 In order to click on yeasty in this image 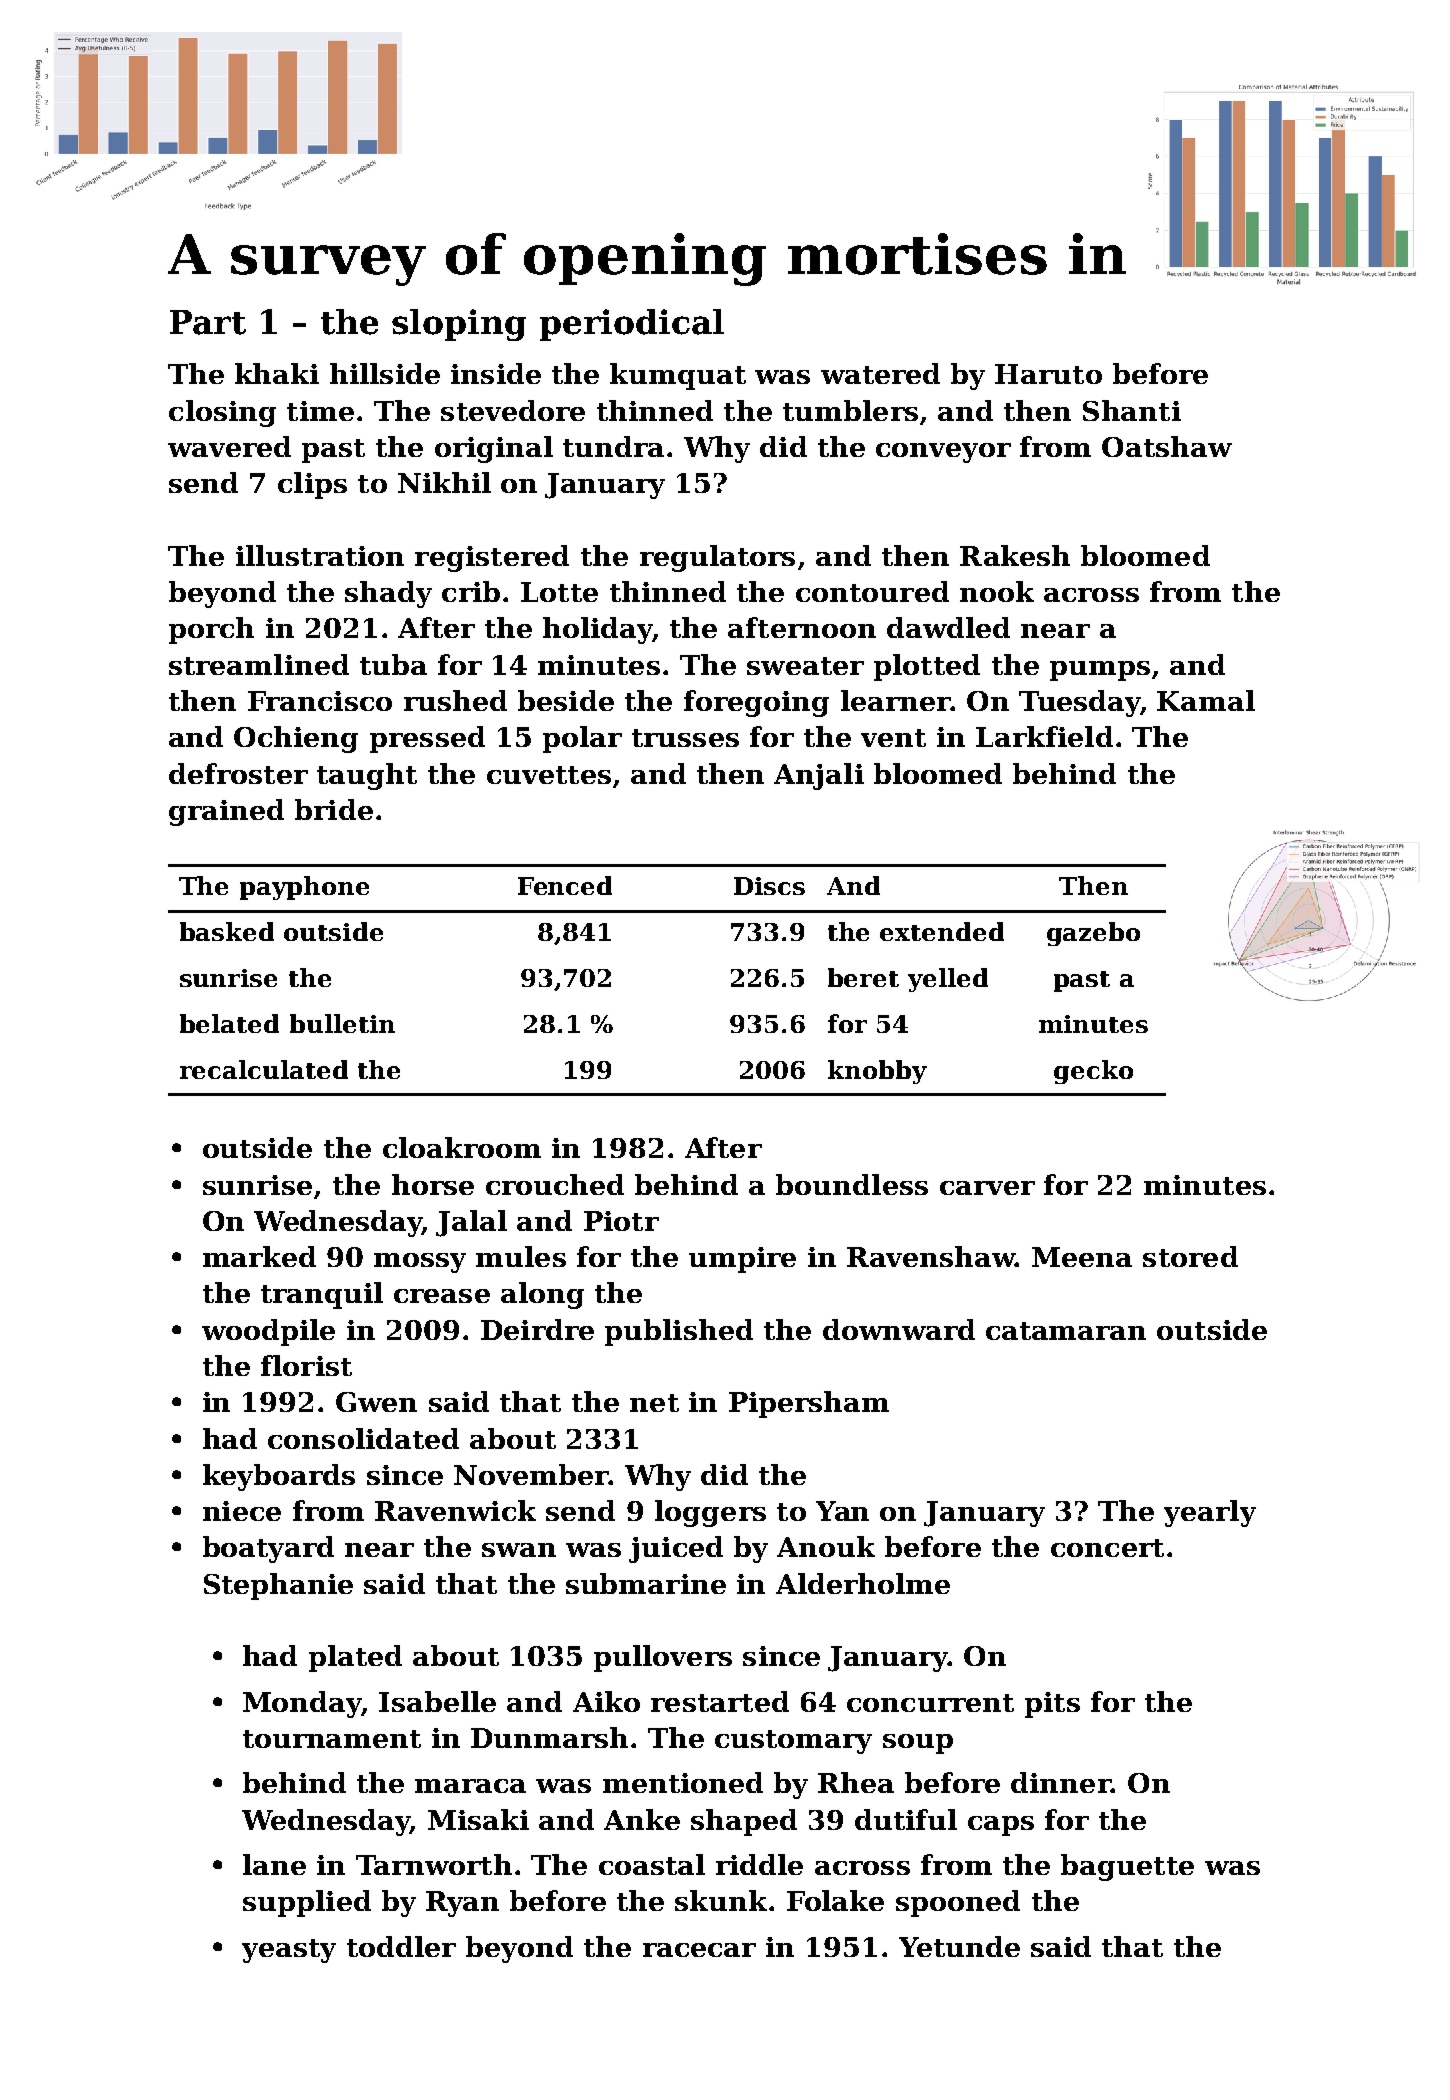, I will do `click(289, 1951)`.
